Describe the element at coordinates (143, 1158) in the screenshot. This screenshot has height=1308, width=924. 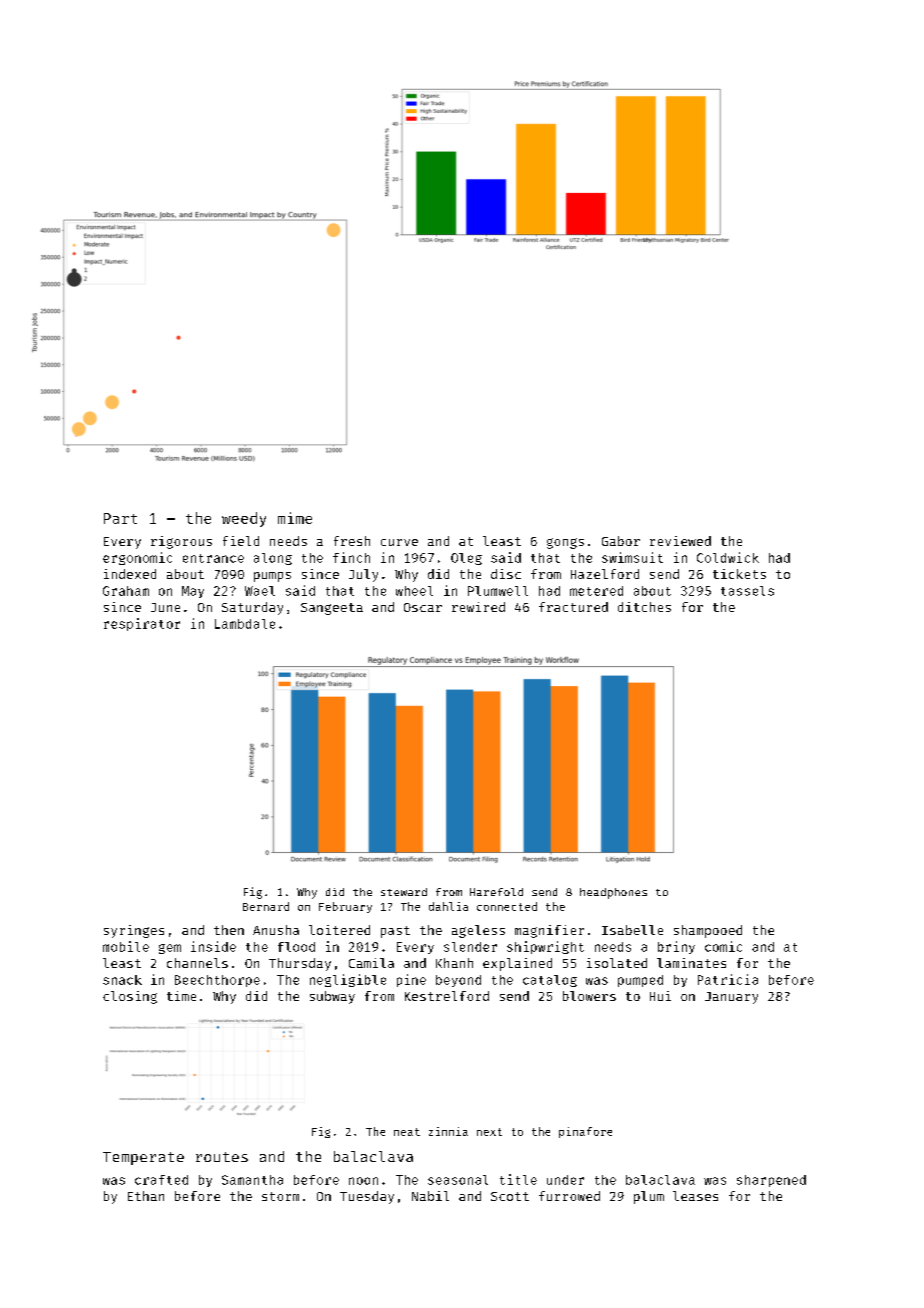
I see `Temperate` at that location.
